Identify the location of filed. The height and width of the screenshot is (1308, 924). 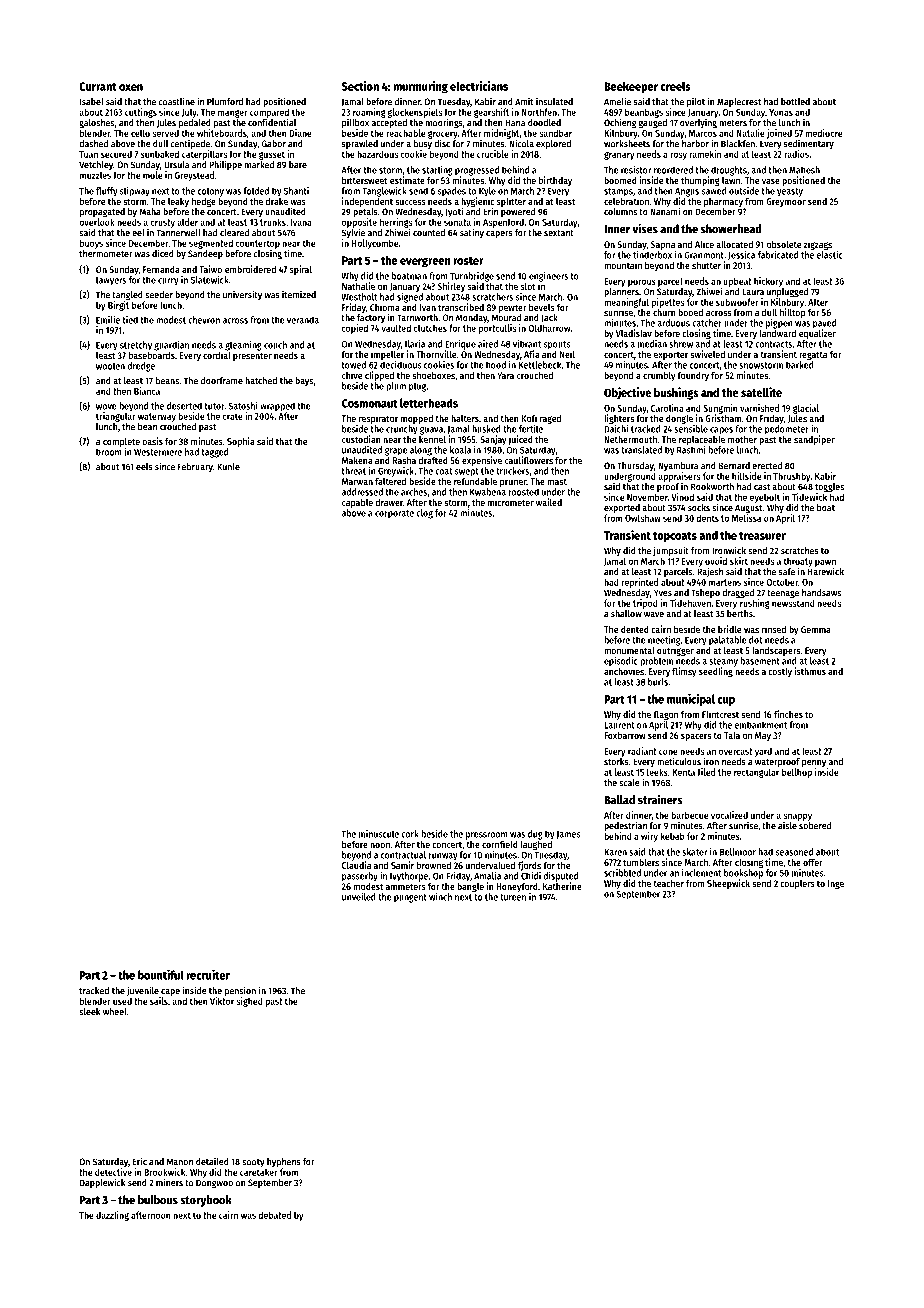
(706, 772).
